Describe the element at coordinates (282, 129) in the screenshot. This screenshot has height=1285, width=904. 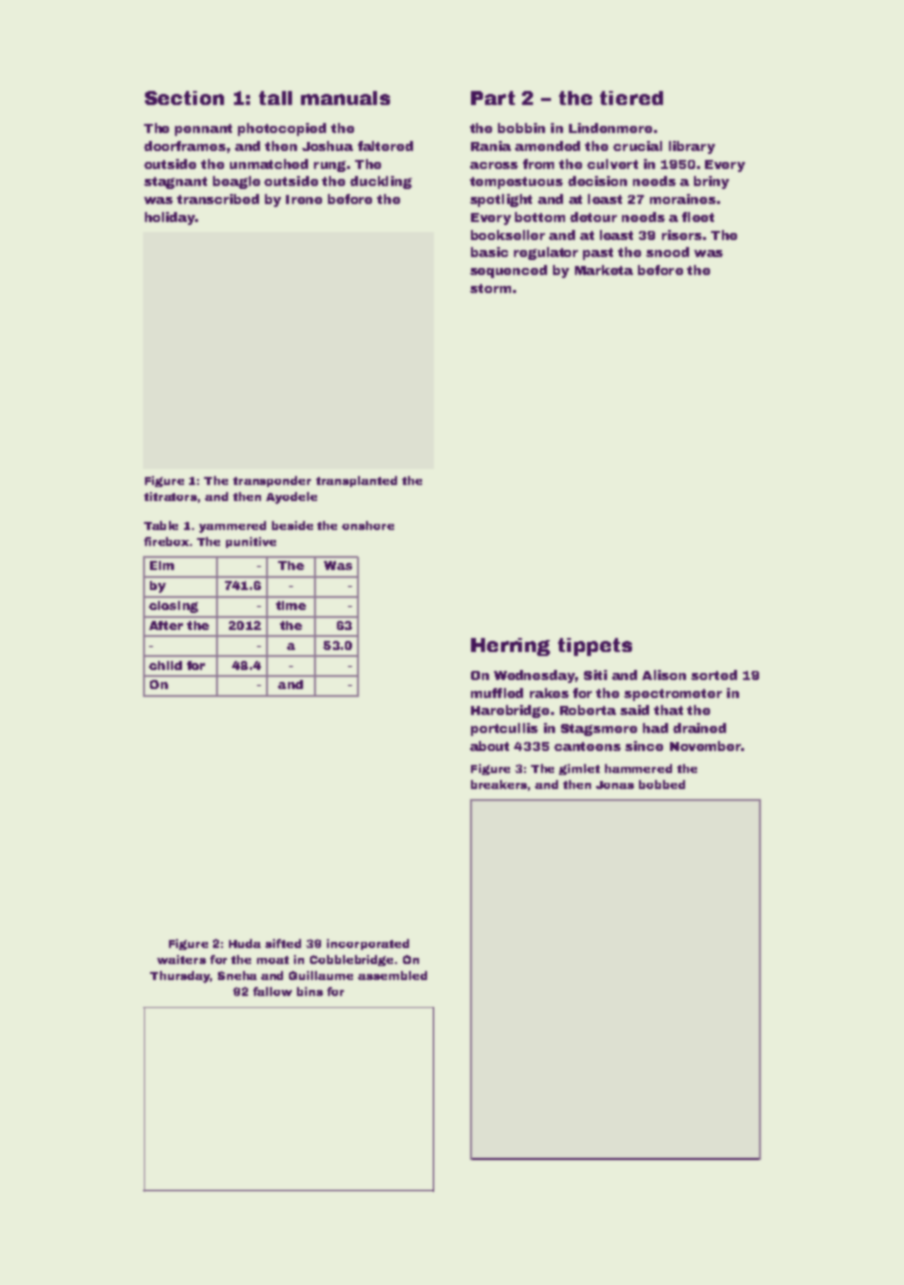
I see `photocopied` at that location.
